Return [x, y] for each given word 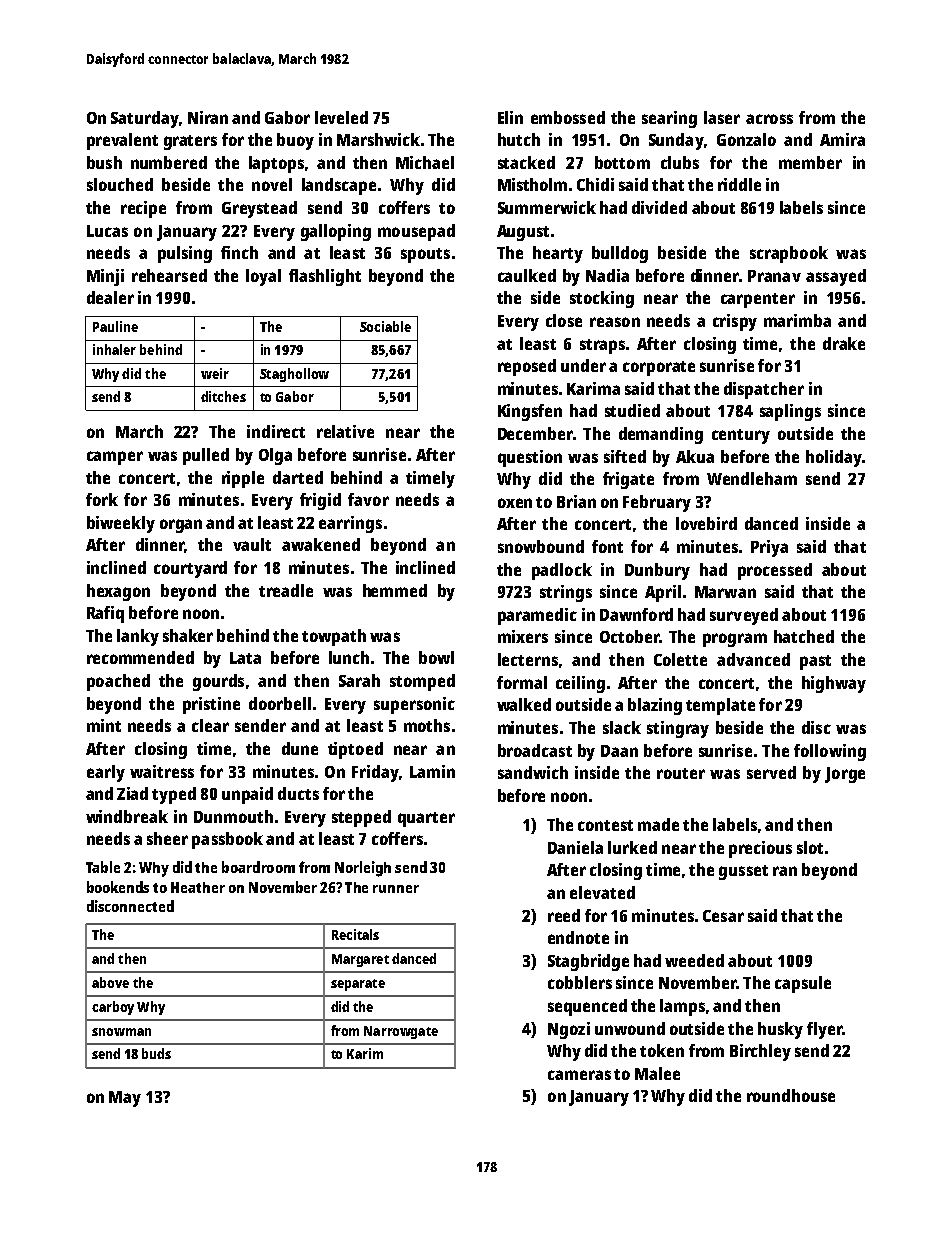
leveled [341, 117]
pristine [211, 705]
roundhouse [791, 1095]
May [125, 1099]
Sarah [359, 680]
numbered [169, 162]
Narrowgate [401, 1032]
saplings [790, 412]
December [535, 433]
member [810, 162]
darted [298, 477]
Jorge [845, 775]
